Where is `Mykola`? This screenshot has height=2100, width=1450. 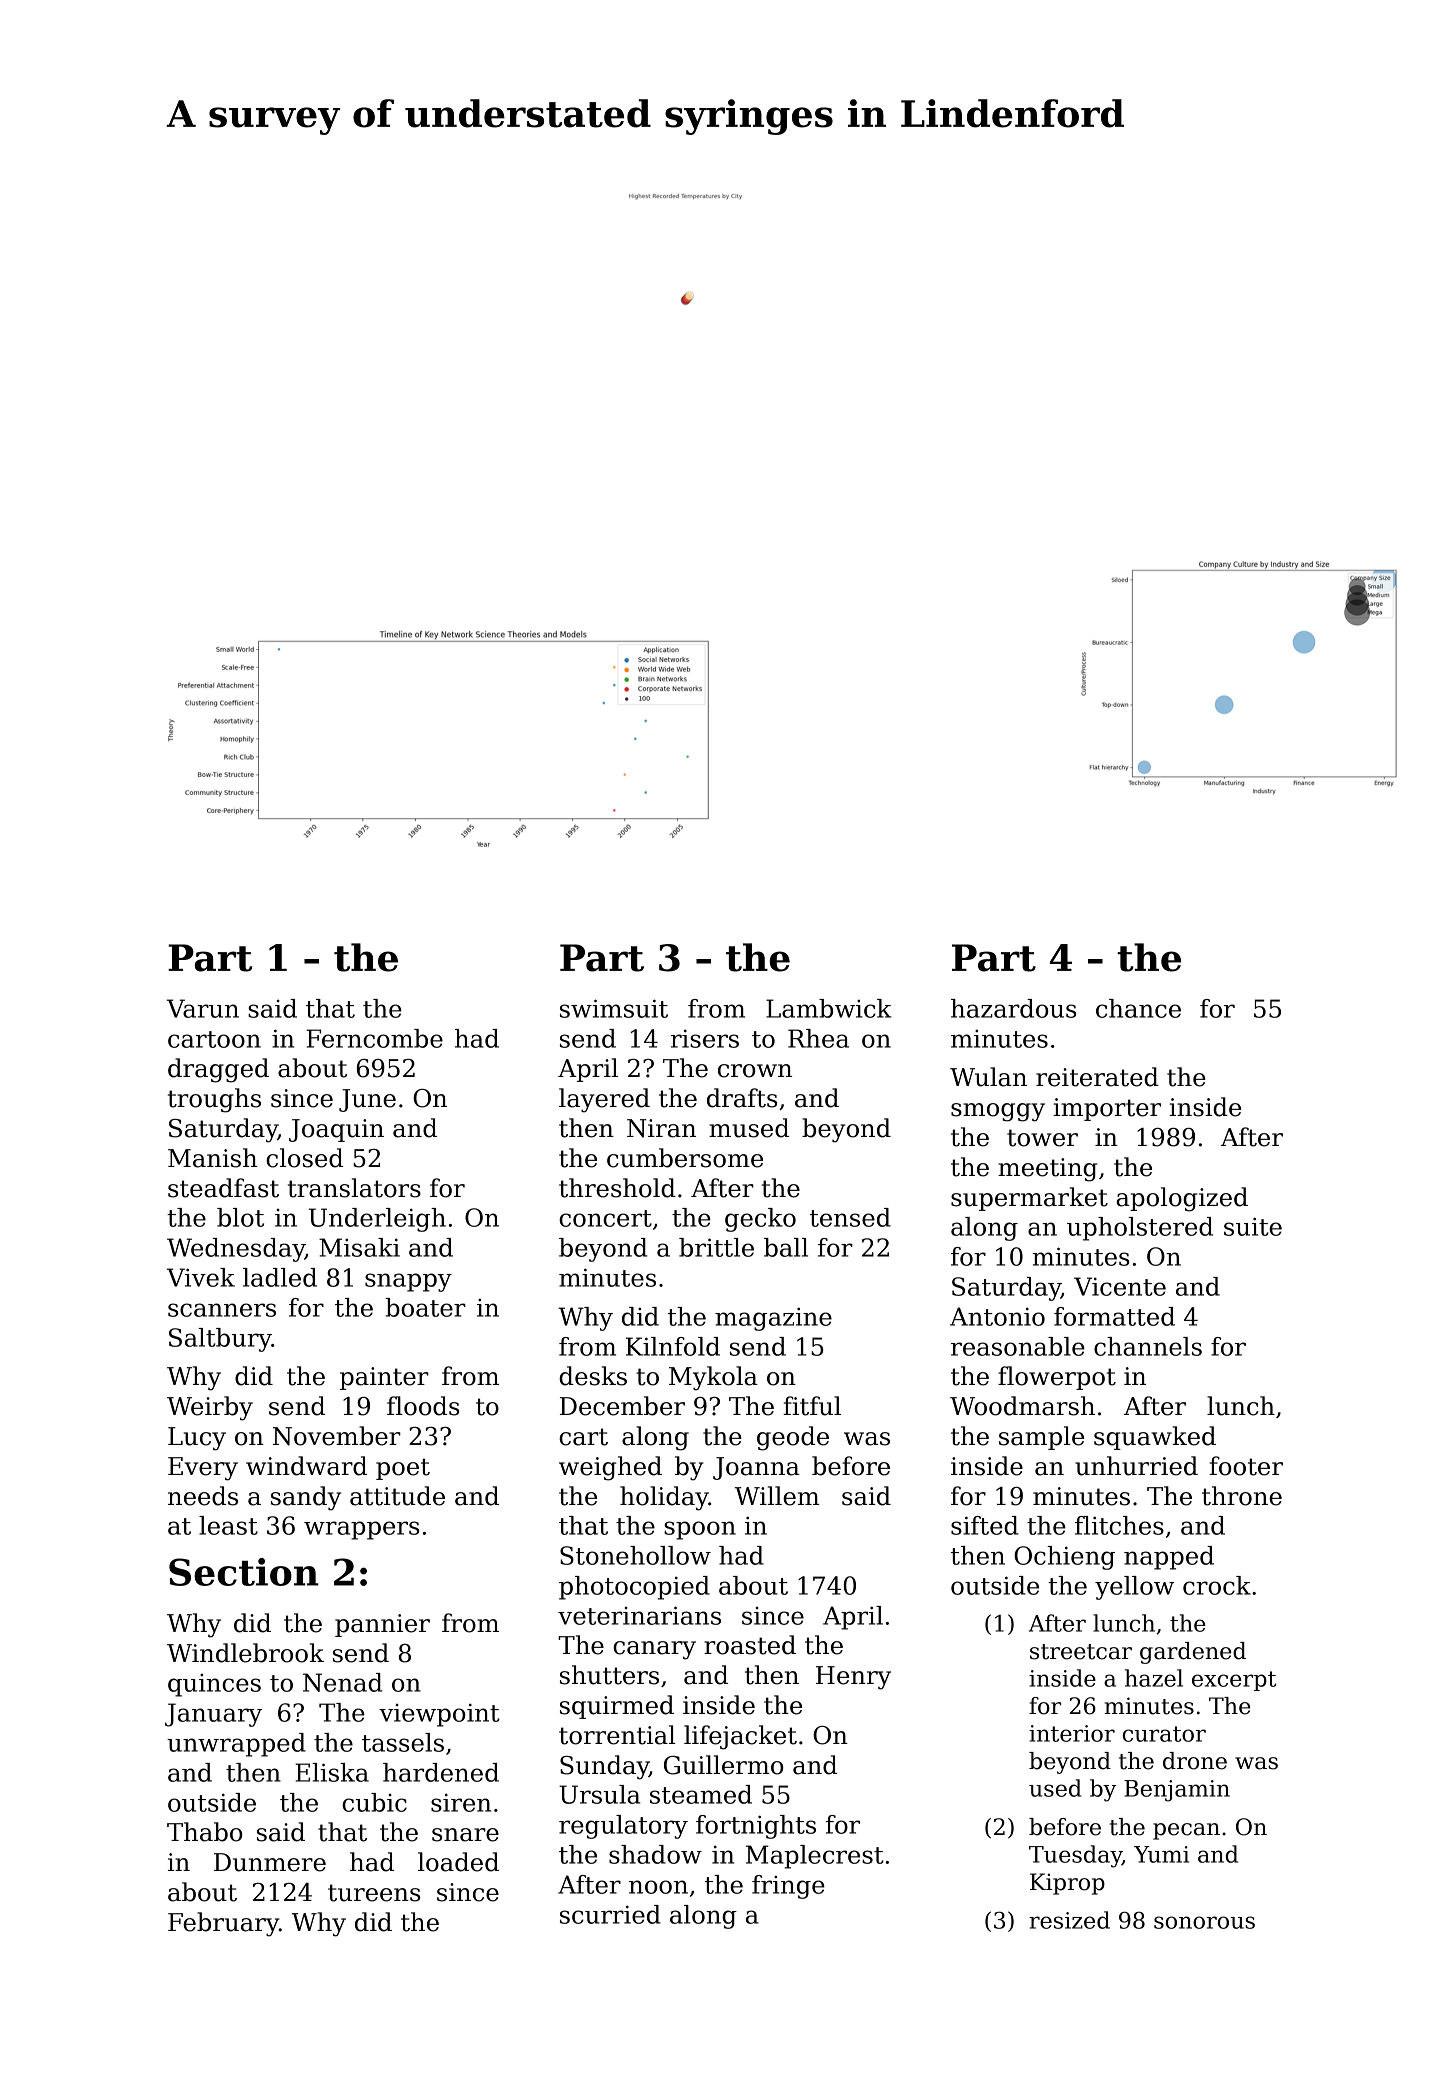
Mykola is located at coordinates (713, 1378).
